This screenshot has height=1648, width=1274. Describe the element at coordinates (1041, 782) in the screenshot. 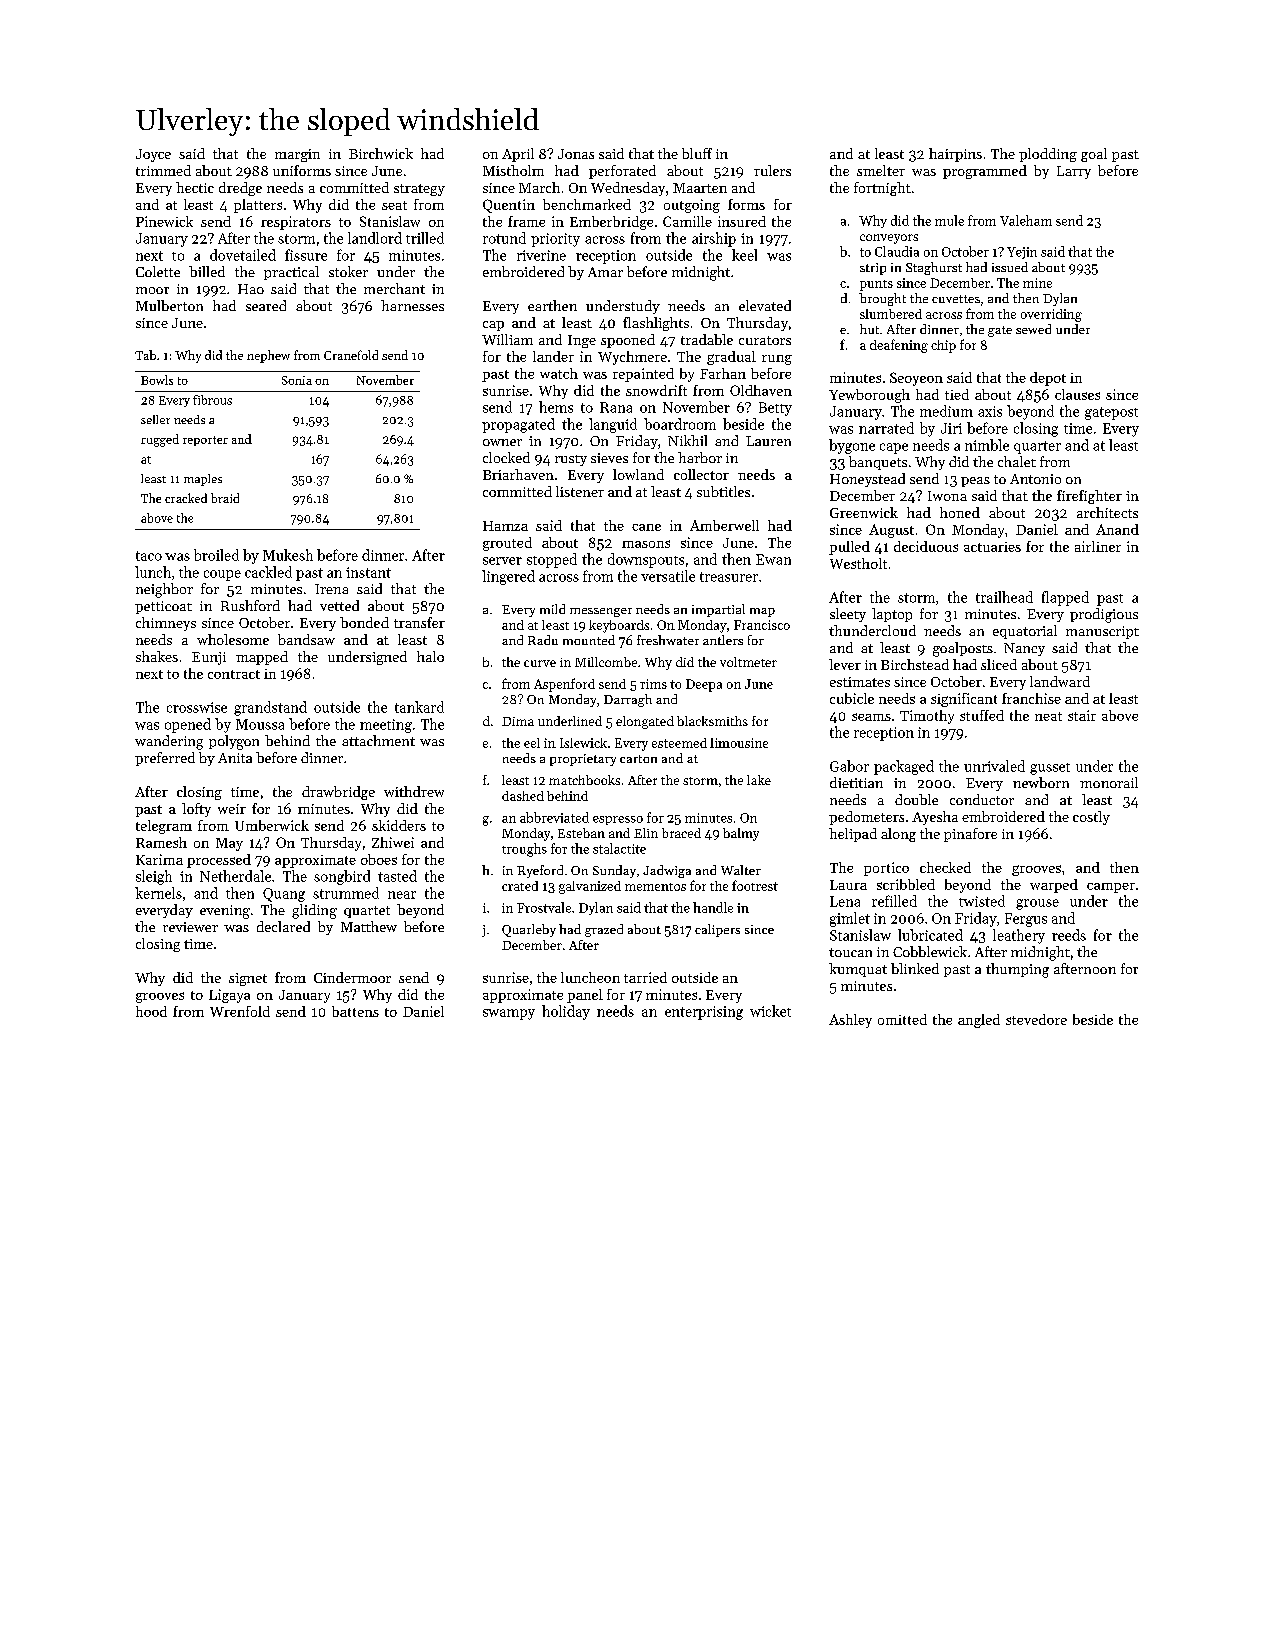

I see `newborn` at that location.
